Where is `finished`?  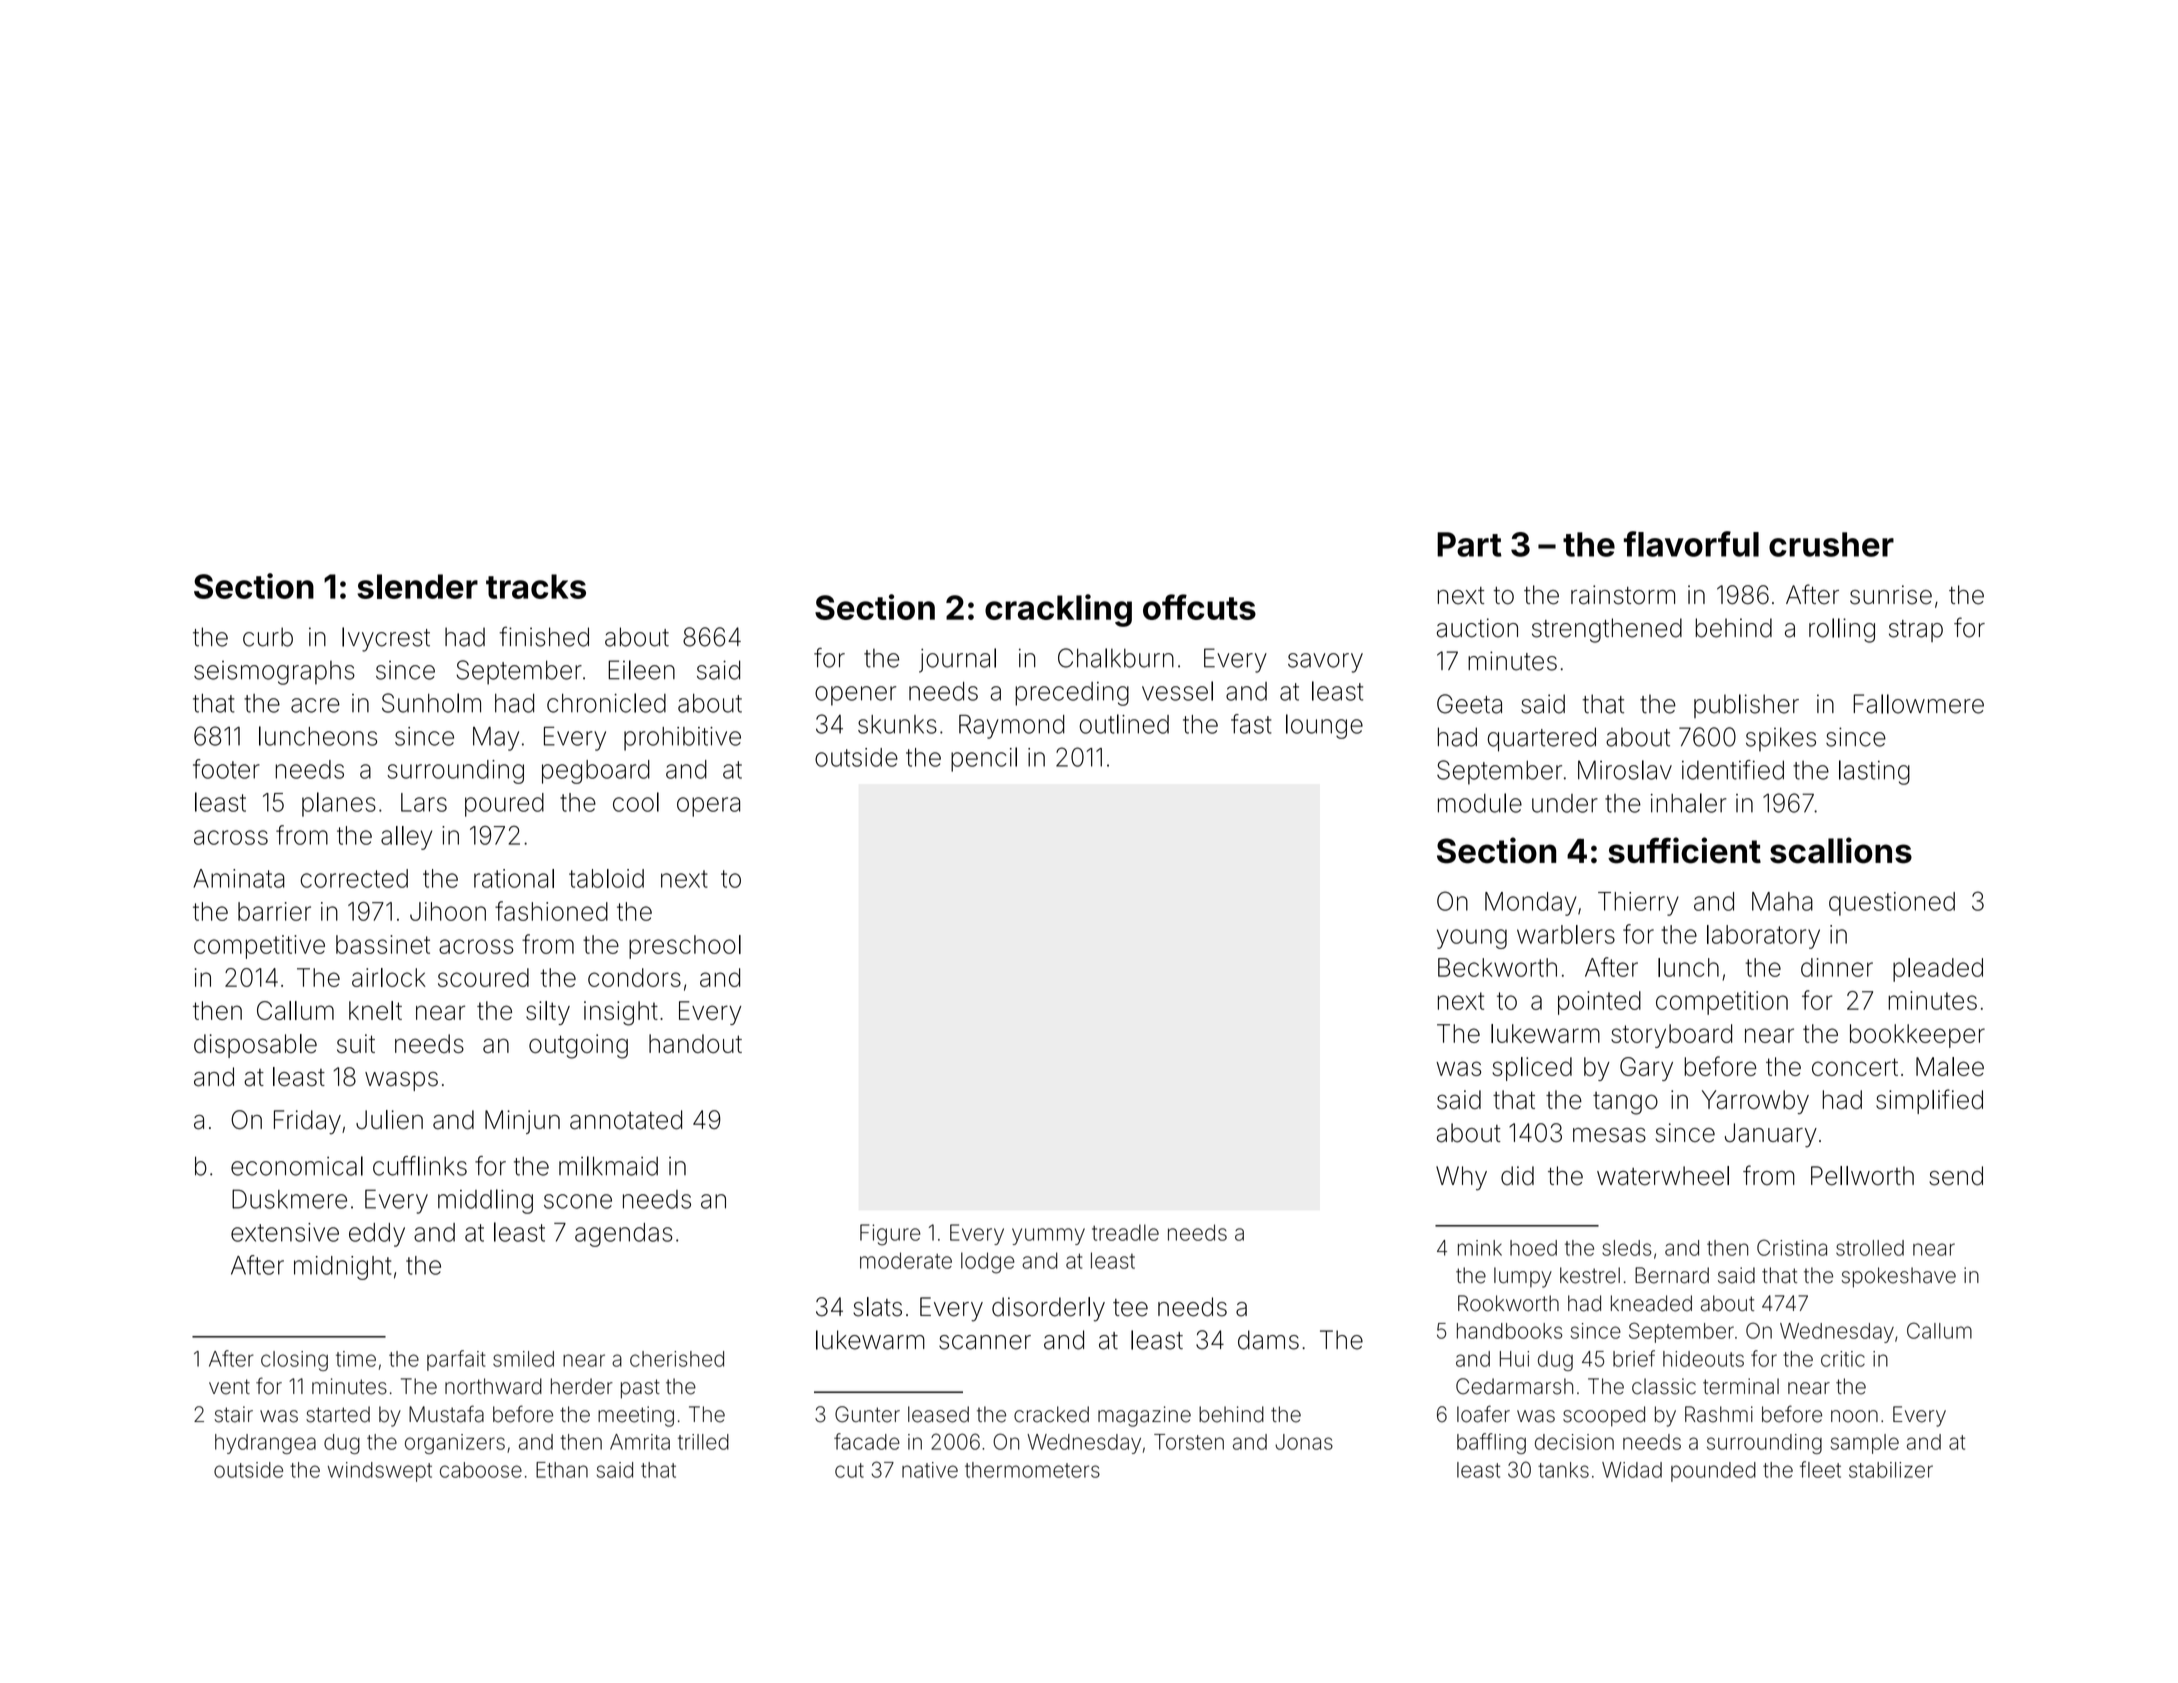
finished is located at coordinates (544, 636).
